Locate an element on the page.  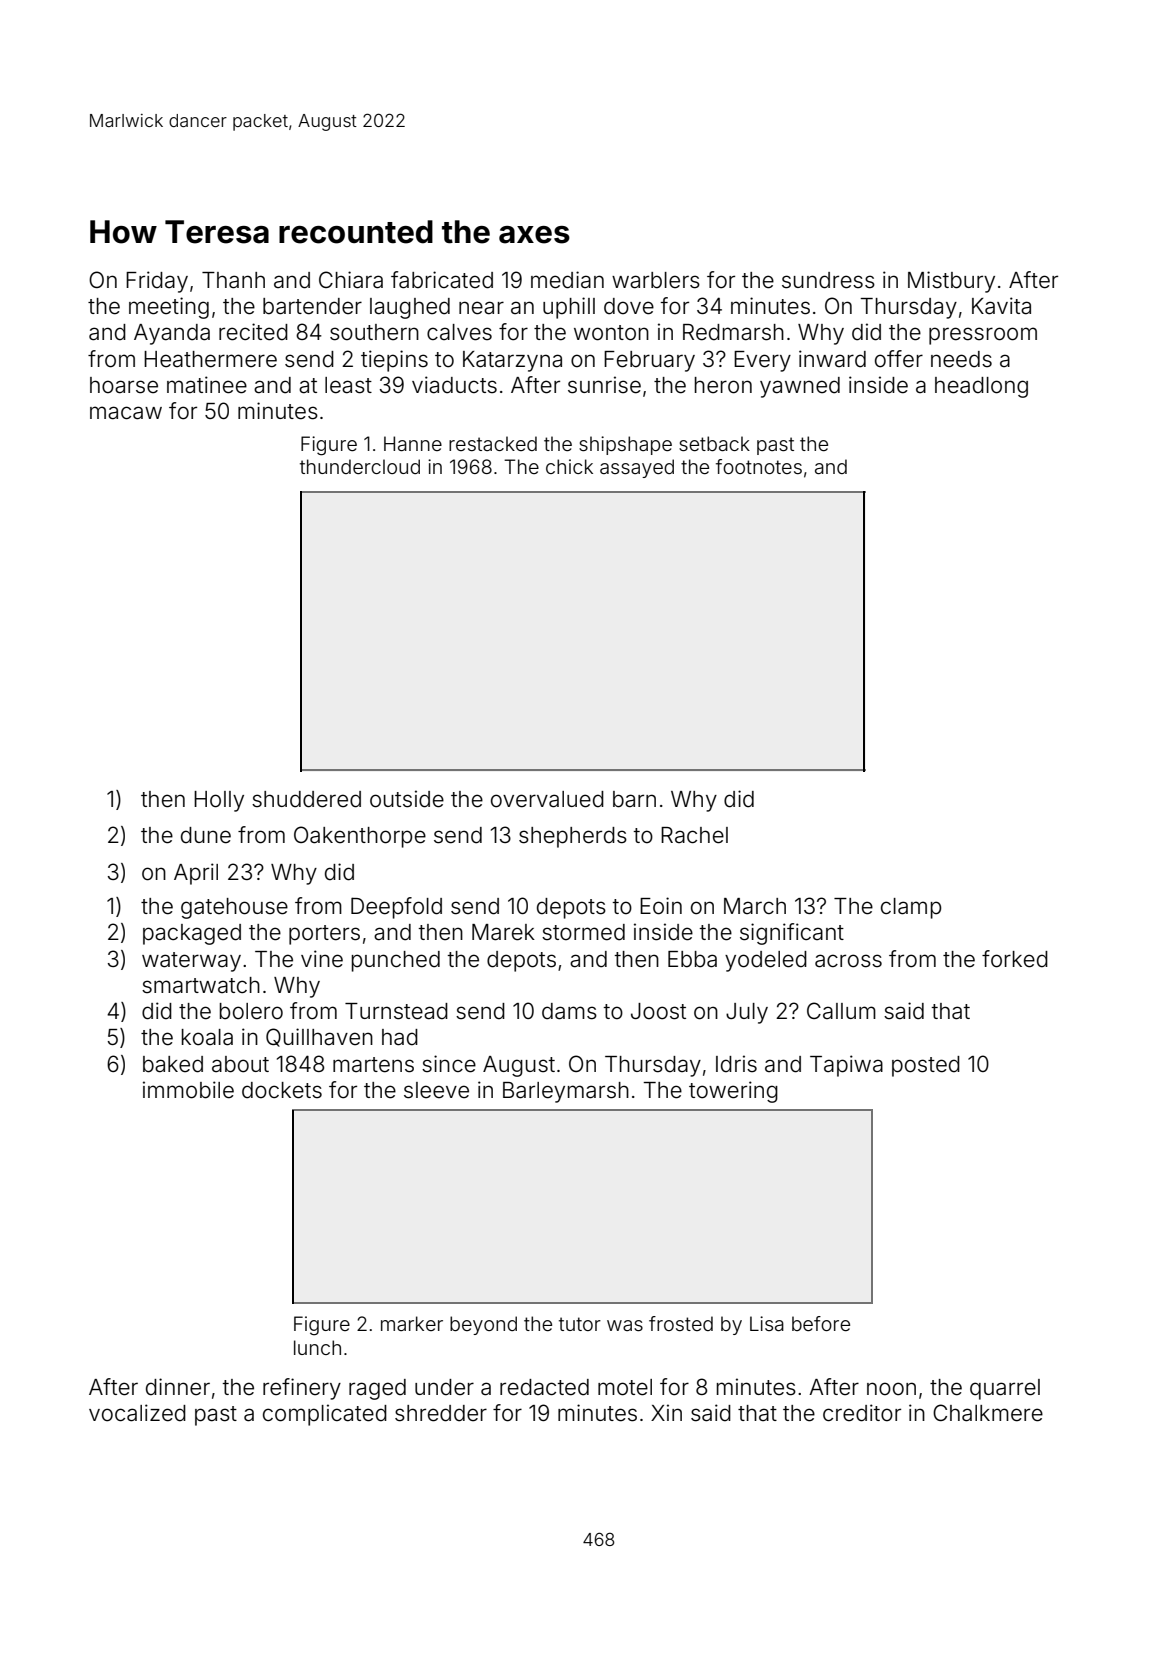
recited is located at coordinates (253, 332).
